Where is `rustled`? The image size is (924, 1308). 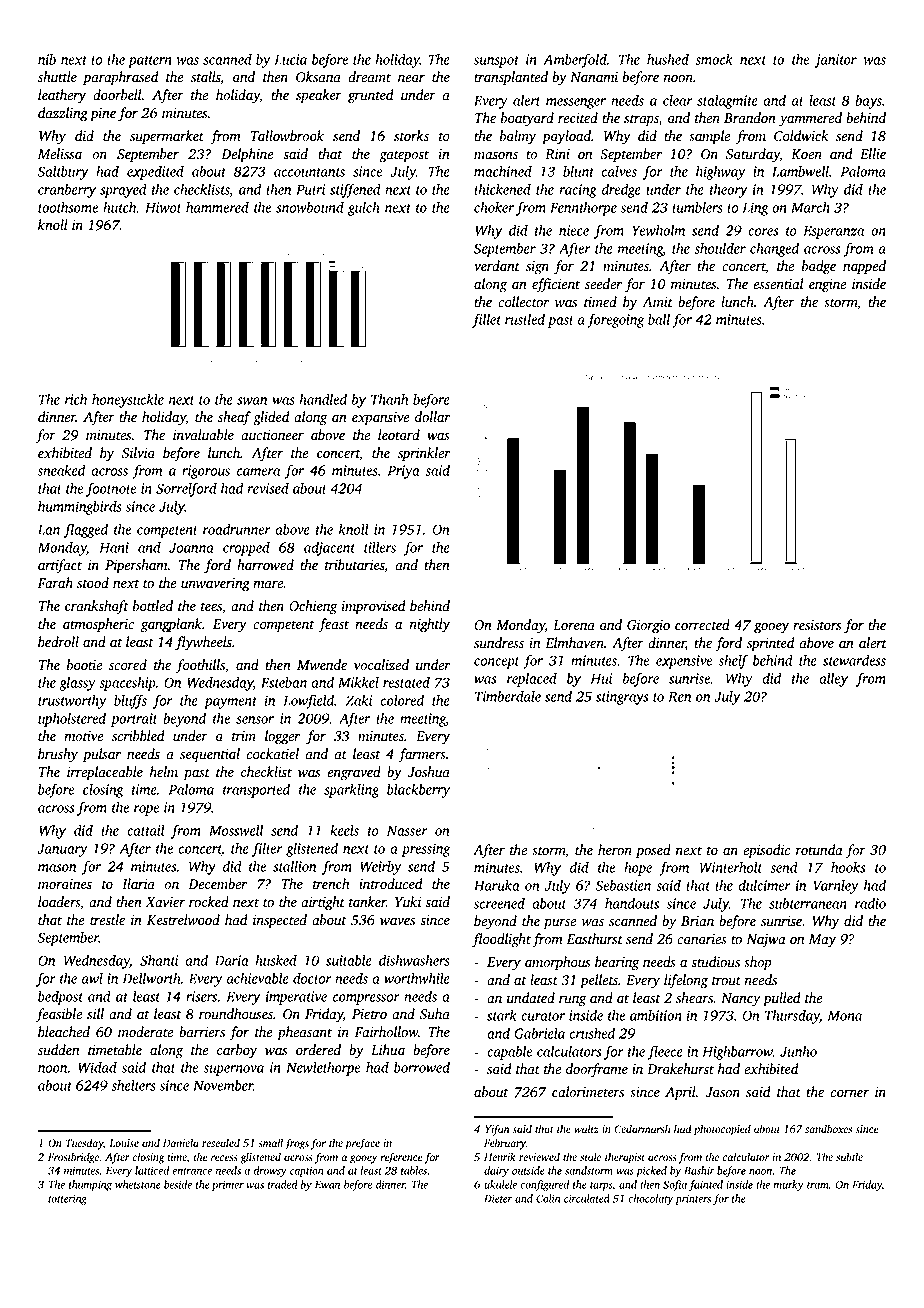 rustled is located at coordinates (525, 319).
